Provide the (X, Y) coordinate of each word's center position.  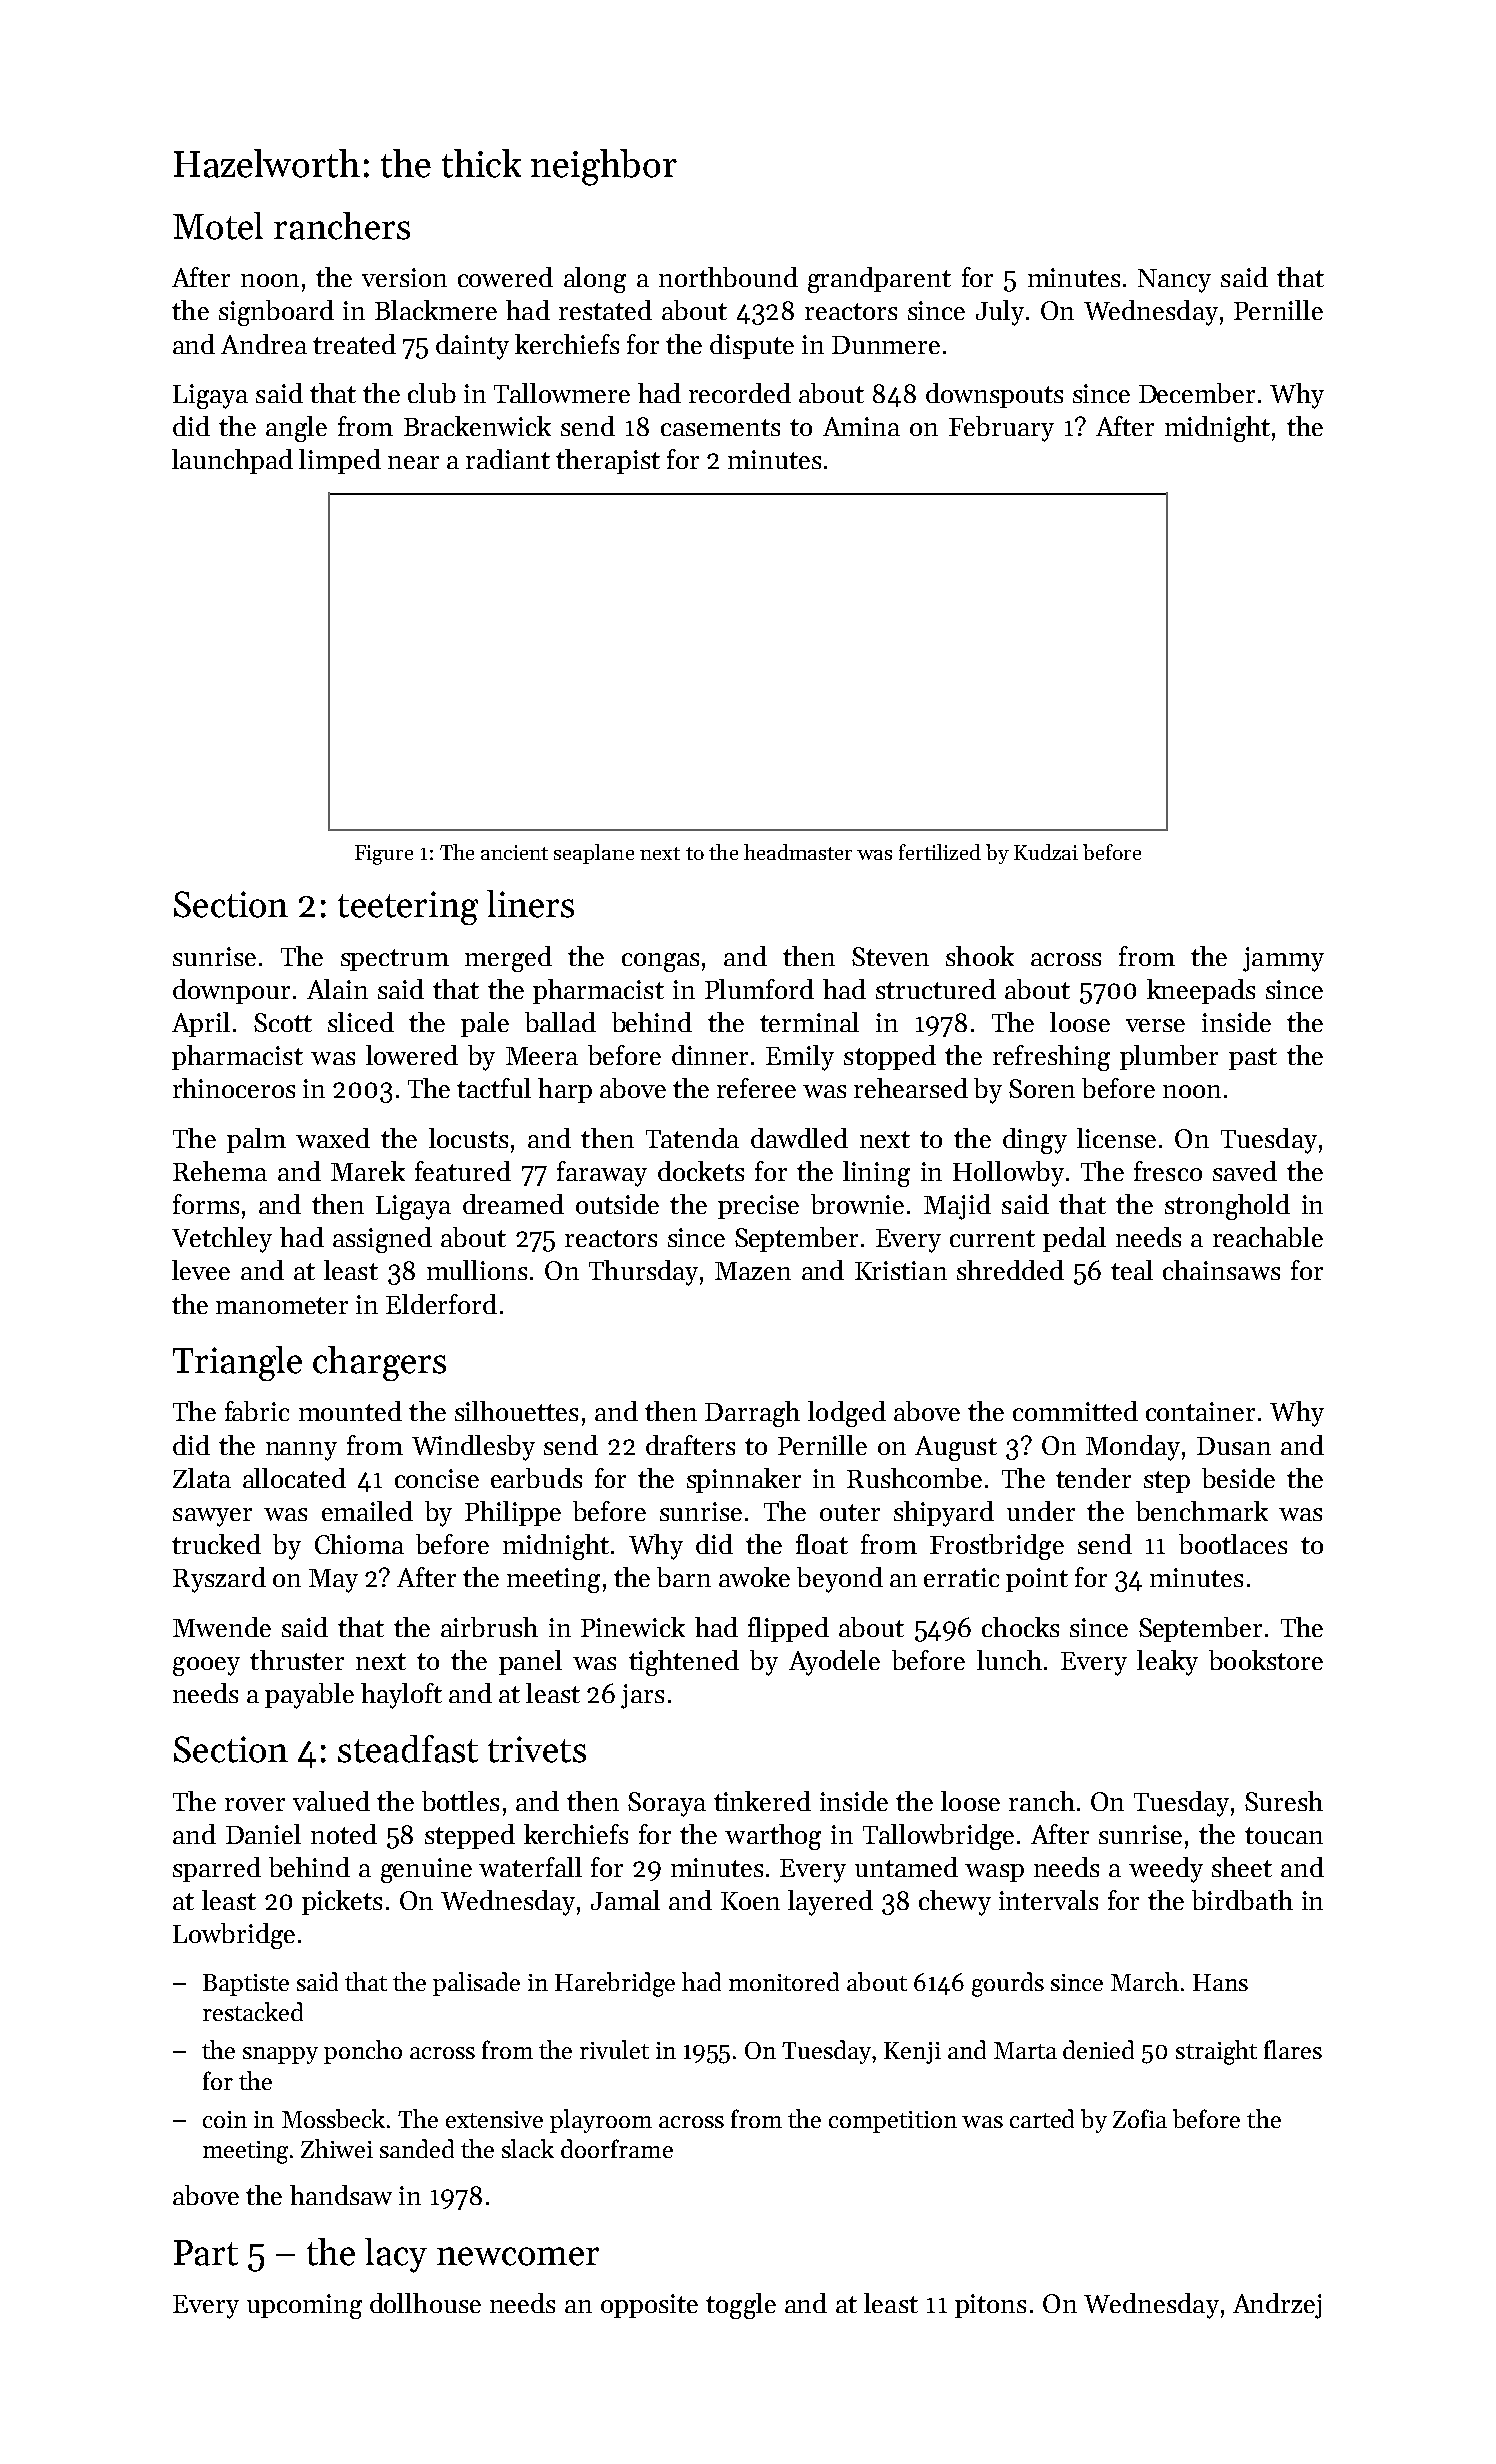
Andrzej (1277, 2306)
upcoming (304, 2306)
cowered (505, 277)
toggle (741, 2306)
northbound (728, 277)
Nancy (1174, 281)
